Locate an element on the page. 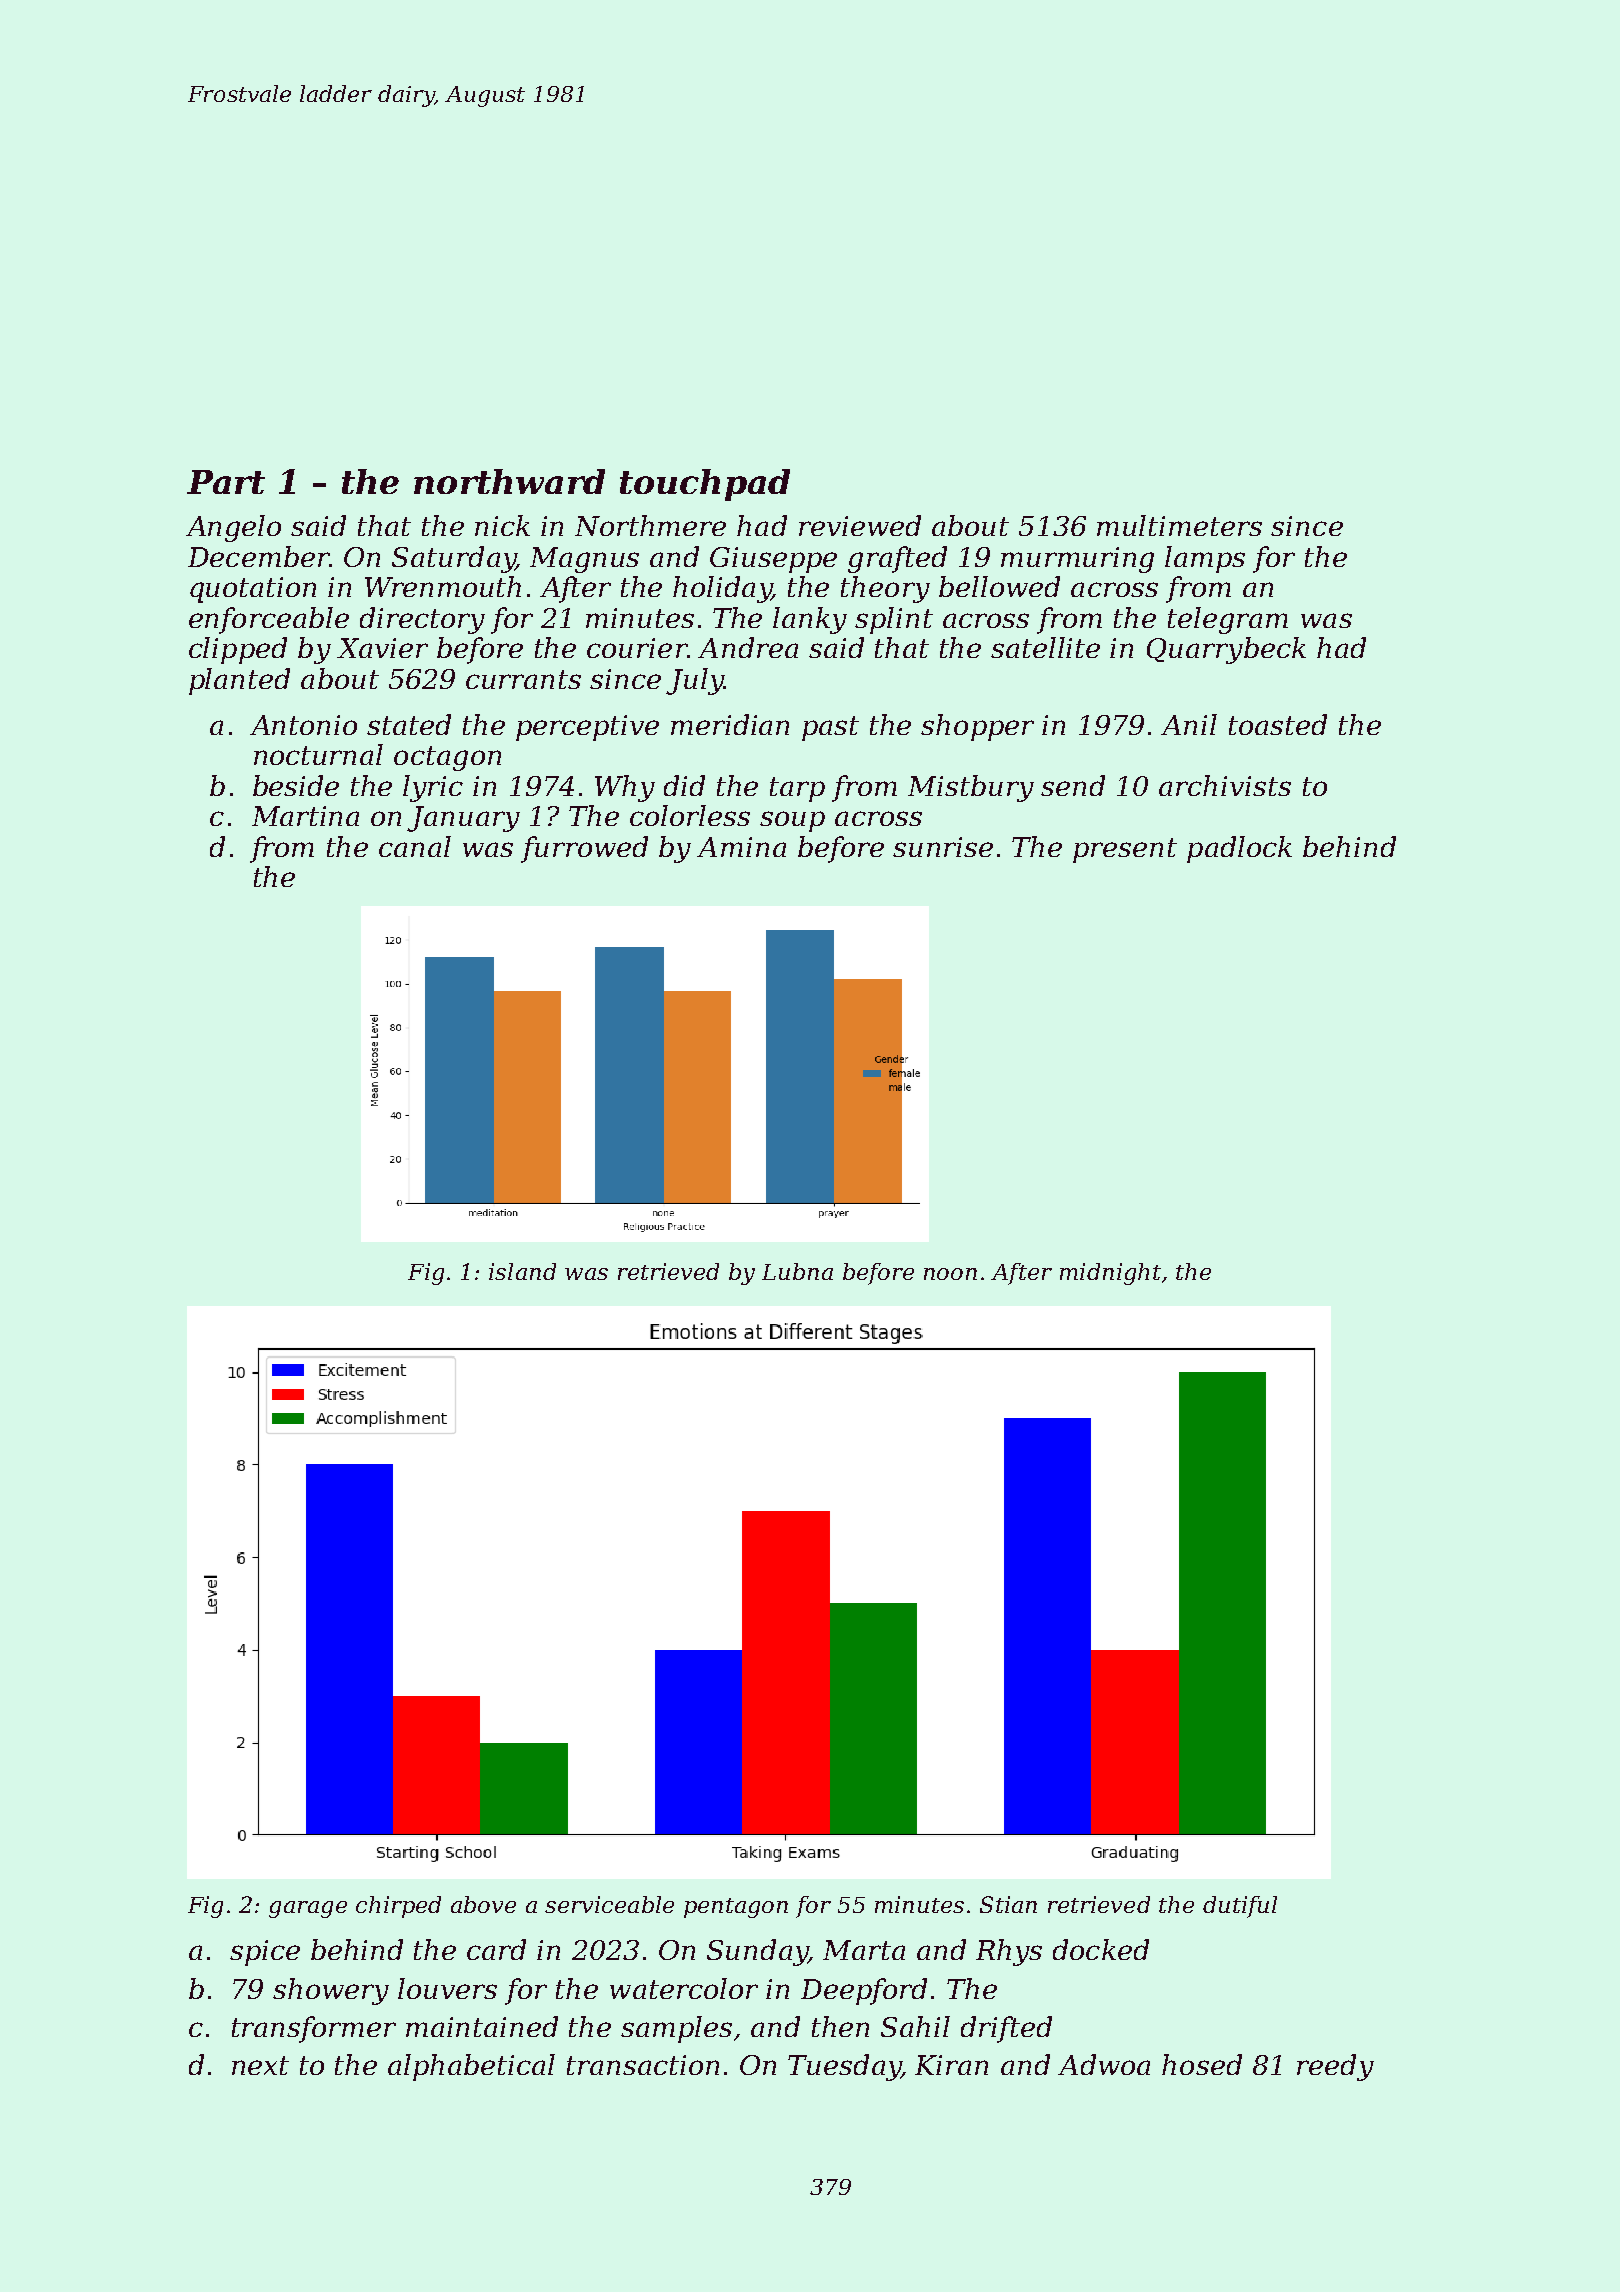  Wrenmouth is located at coordinates (443, 586).
